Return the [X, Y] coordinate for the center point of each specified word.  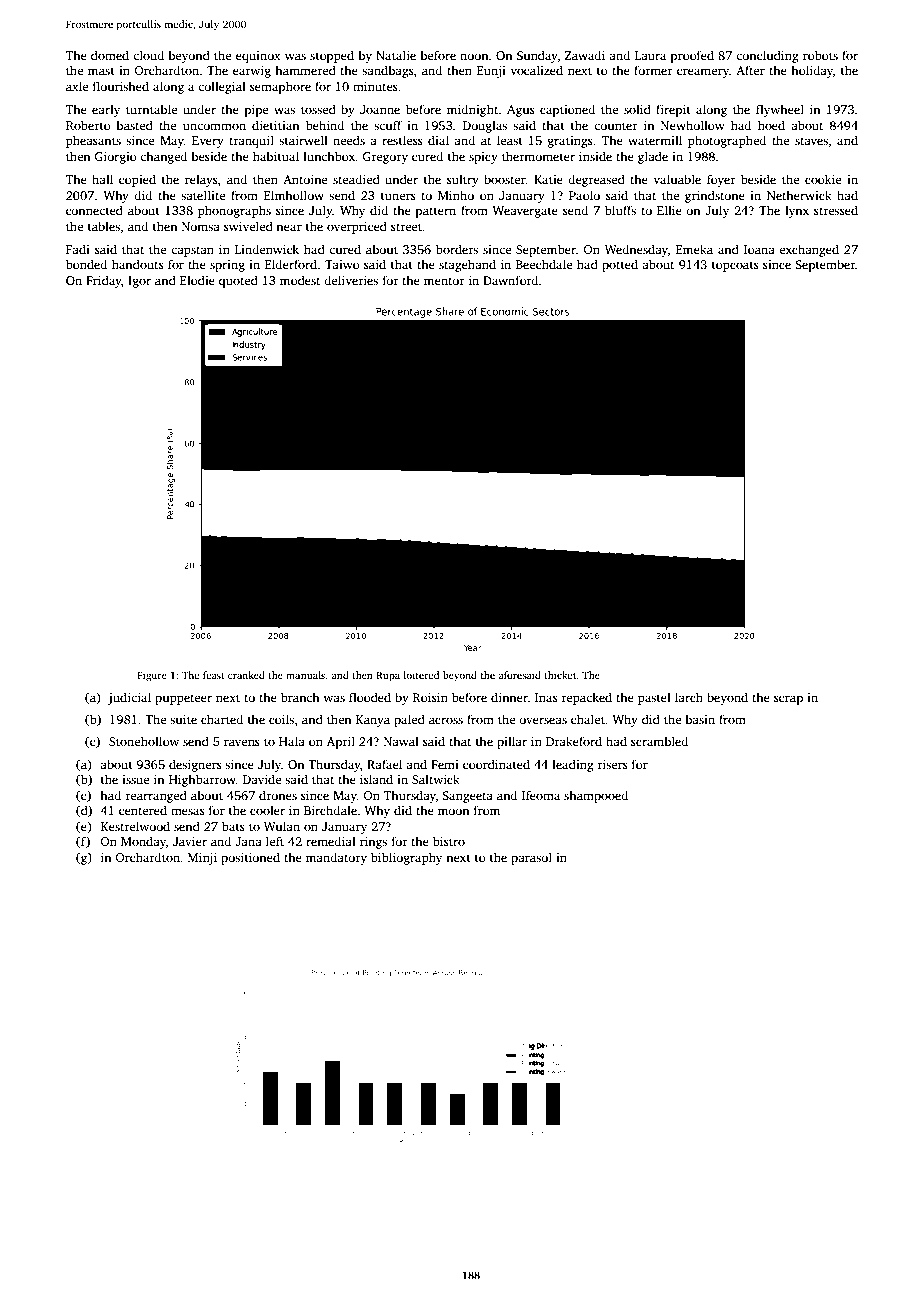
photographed [727, 141]
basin [700, 719]
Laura [650, 55]
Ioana [759, 249]
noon [474, 56]
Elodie [197, 280]
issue [135, 779]
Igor [139, 282]
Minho [456, 195]
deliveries [351, 280]
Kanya [373, 721]
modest [300, 280]
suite [183, 719]
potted [620, 265]
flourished [121, 86]
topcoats [735, 266]
